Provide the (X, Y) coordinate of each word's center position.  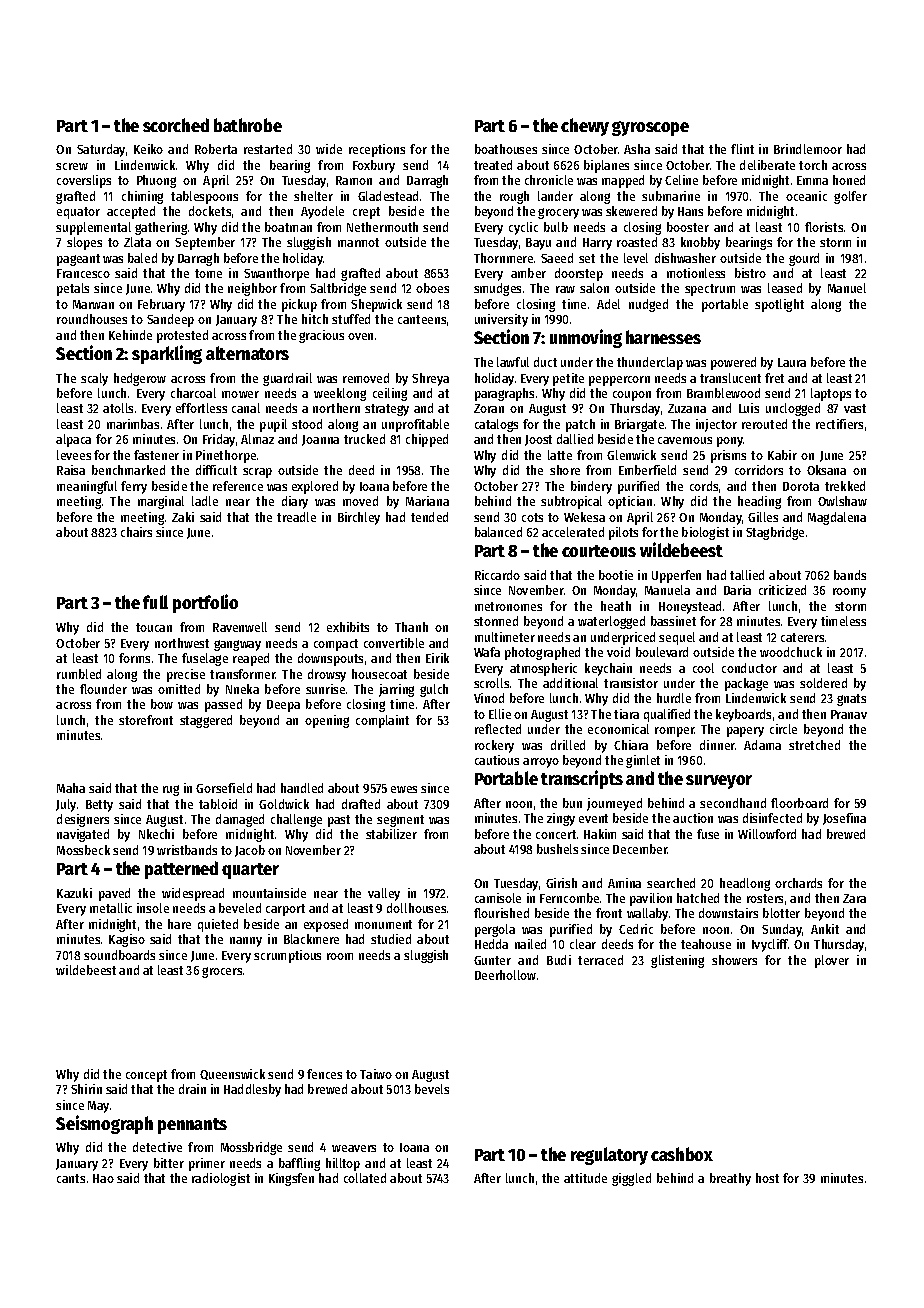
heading (759, 502)
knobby (700, 243)
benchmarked (128, 470)
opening (327, 721)
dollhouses (416, 908)
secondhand (733, 803)
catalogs (496, 425)
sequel (677, 638)
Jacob (250, 851)
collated (365, 1178)
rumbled (79, 674)
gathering (161, 228)
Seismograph (104, 1124)
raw (565, 289)
